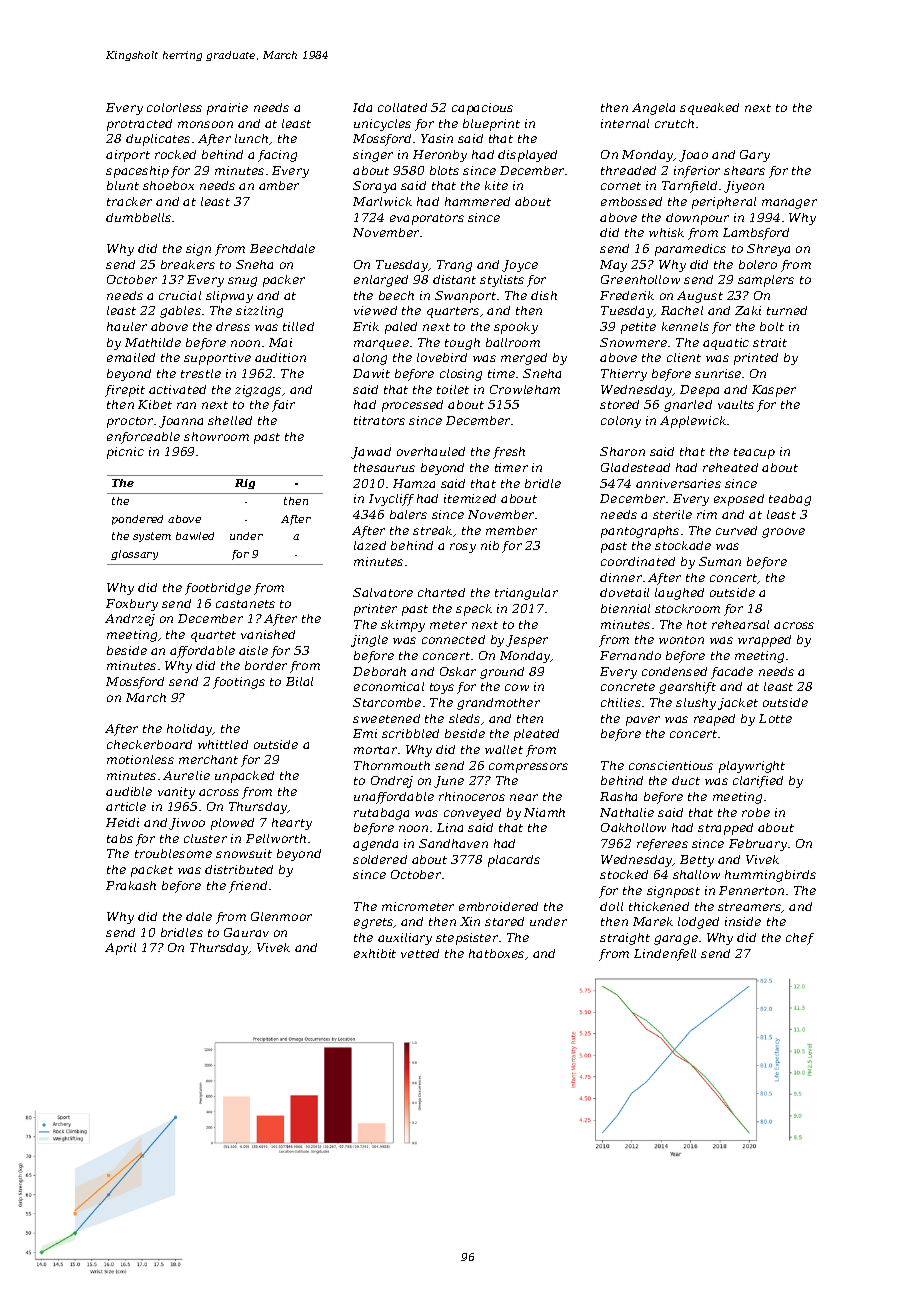 The image size is (924, 1308). What do you see at coordinates (678, 483) in the page?
I see `anniversaries` at bounding box center [678, 483].
